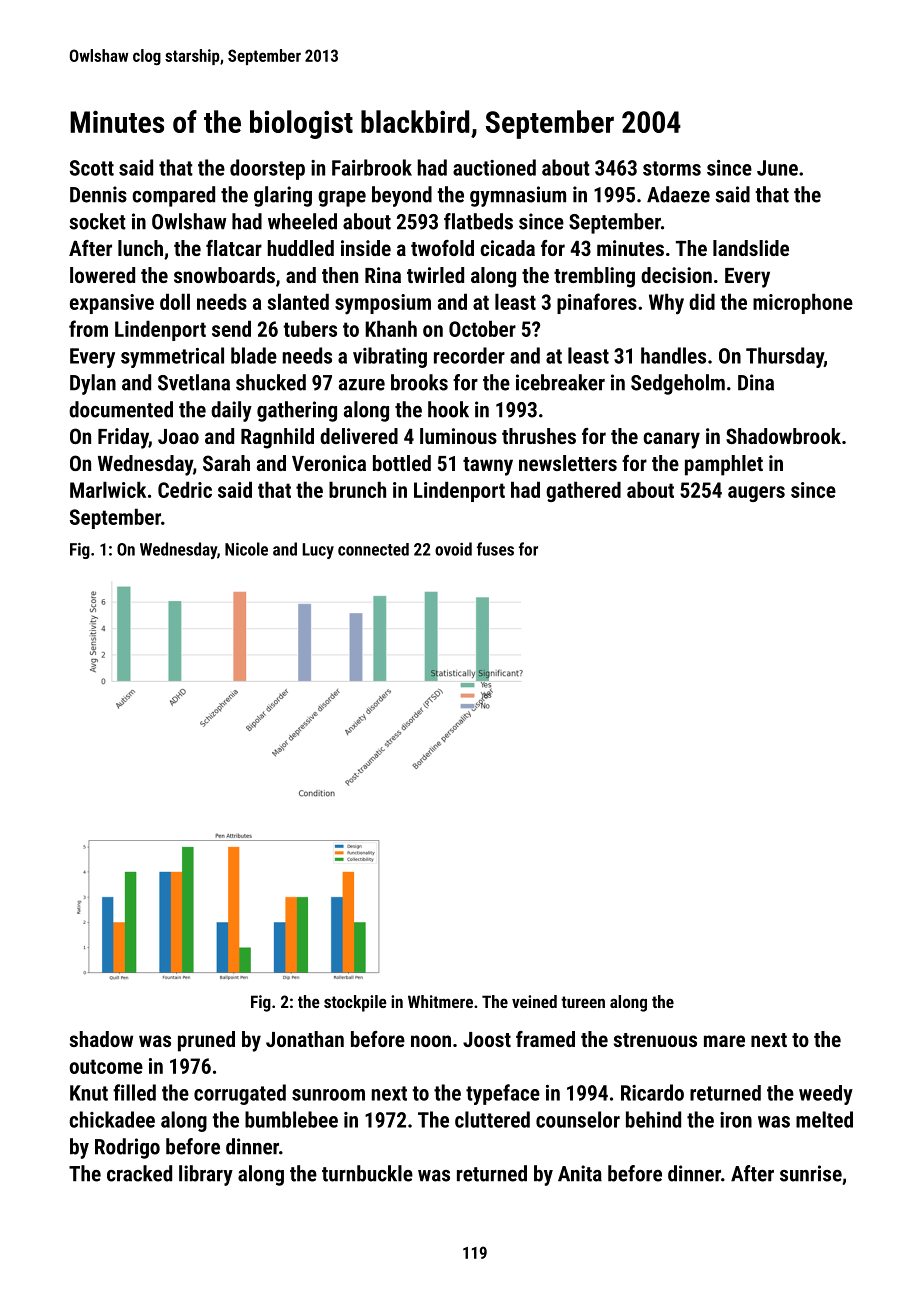  I want to click on connected, so click(373, 549).
